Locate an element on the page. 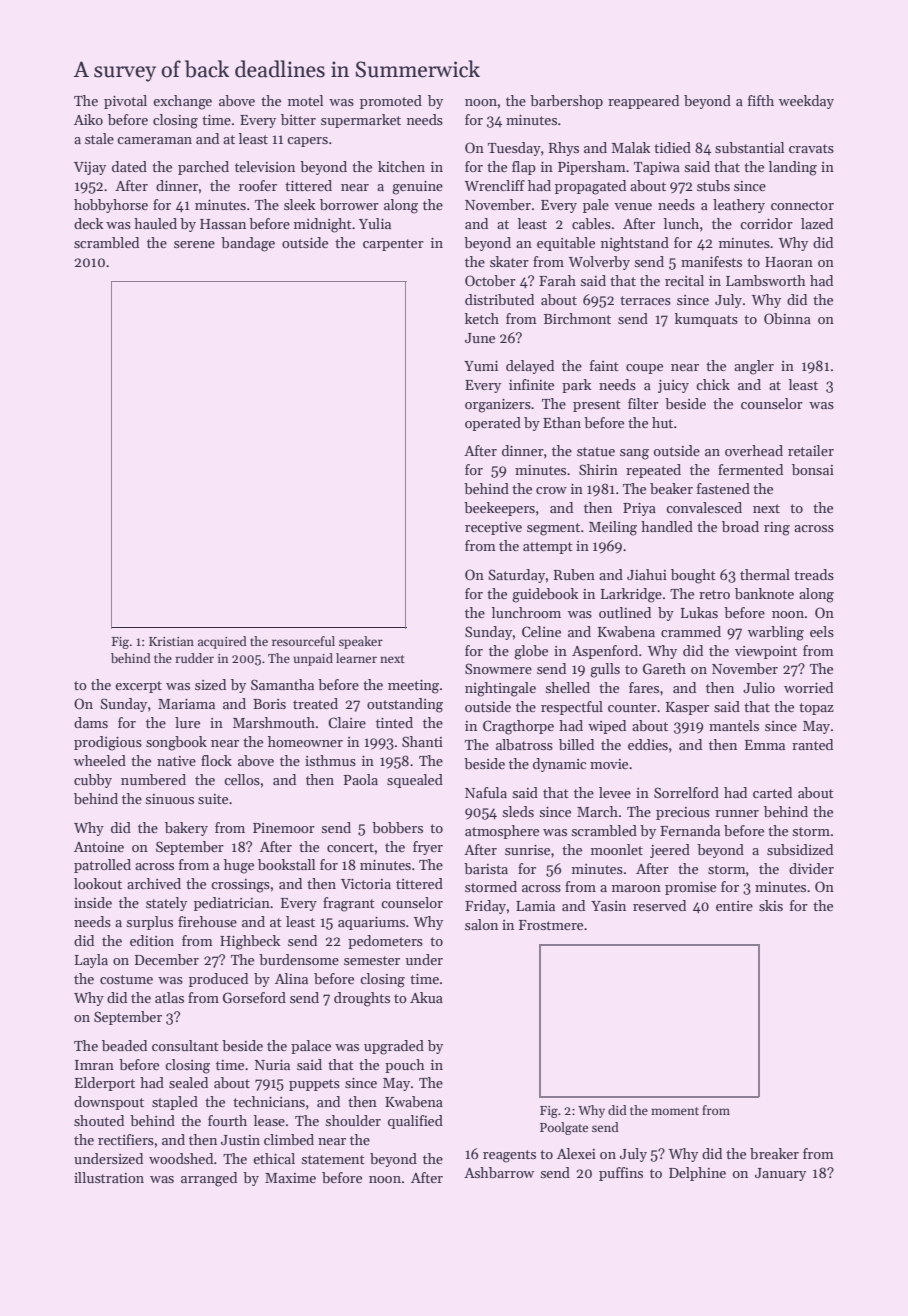 This image has width=908, height=1316. Saturday is located at coordinates (516, 576).
